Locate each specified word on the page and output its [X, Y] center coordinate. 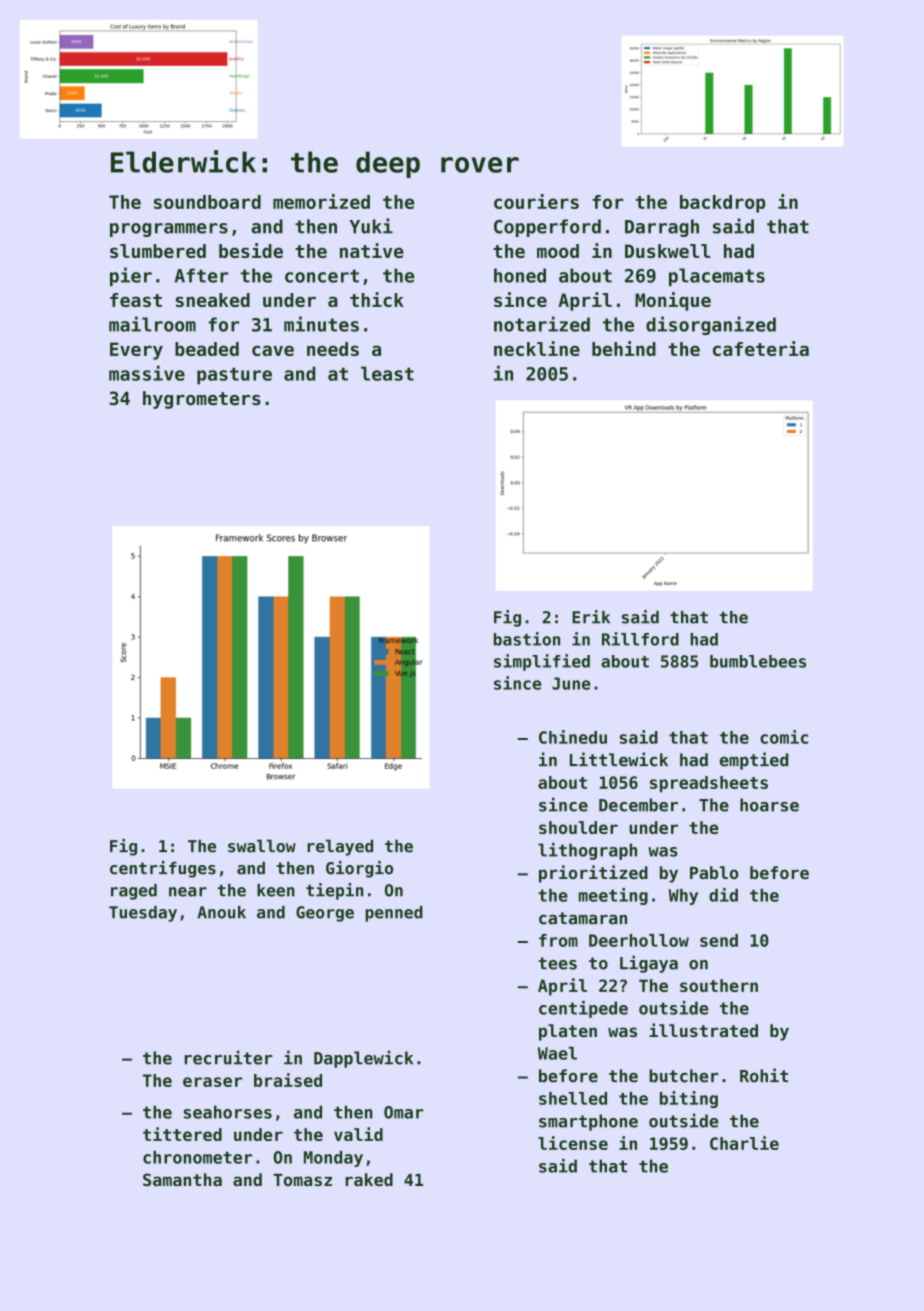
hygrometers [202, 400]
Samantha [182, 1179]
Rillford [640, 639]
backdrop [722, 204]
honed [520, 275]
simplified [542, 662]
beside [251, 250]
